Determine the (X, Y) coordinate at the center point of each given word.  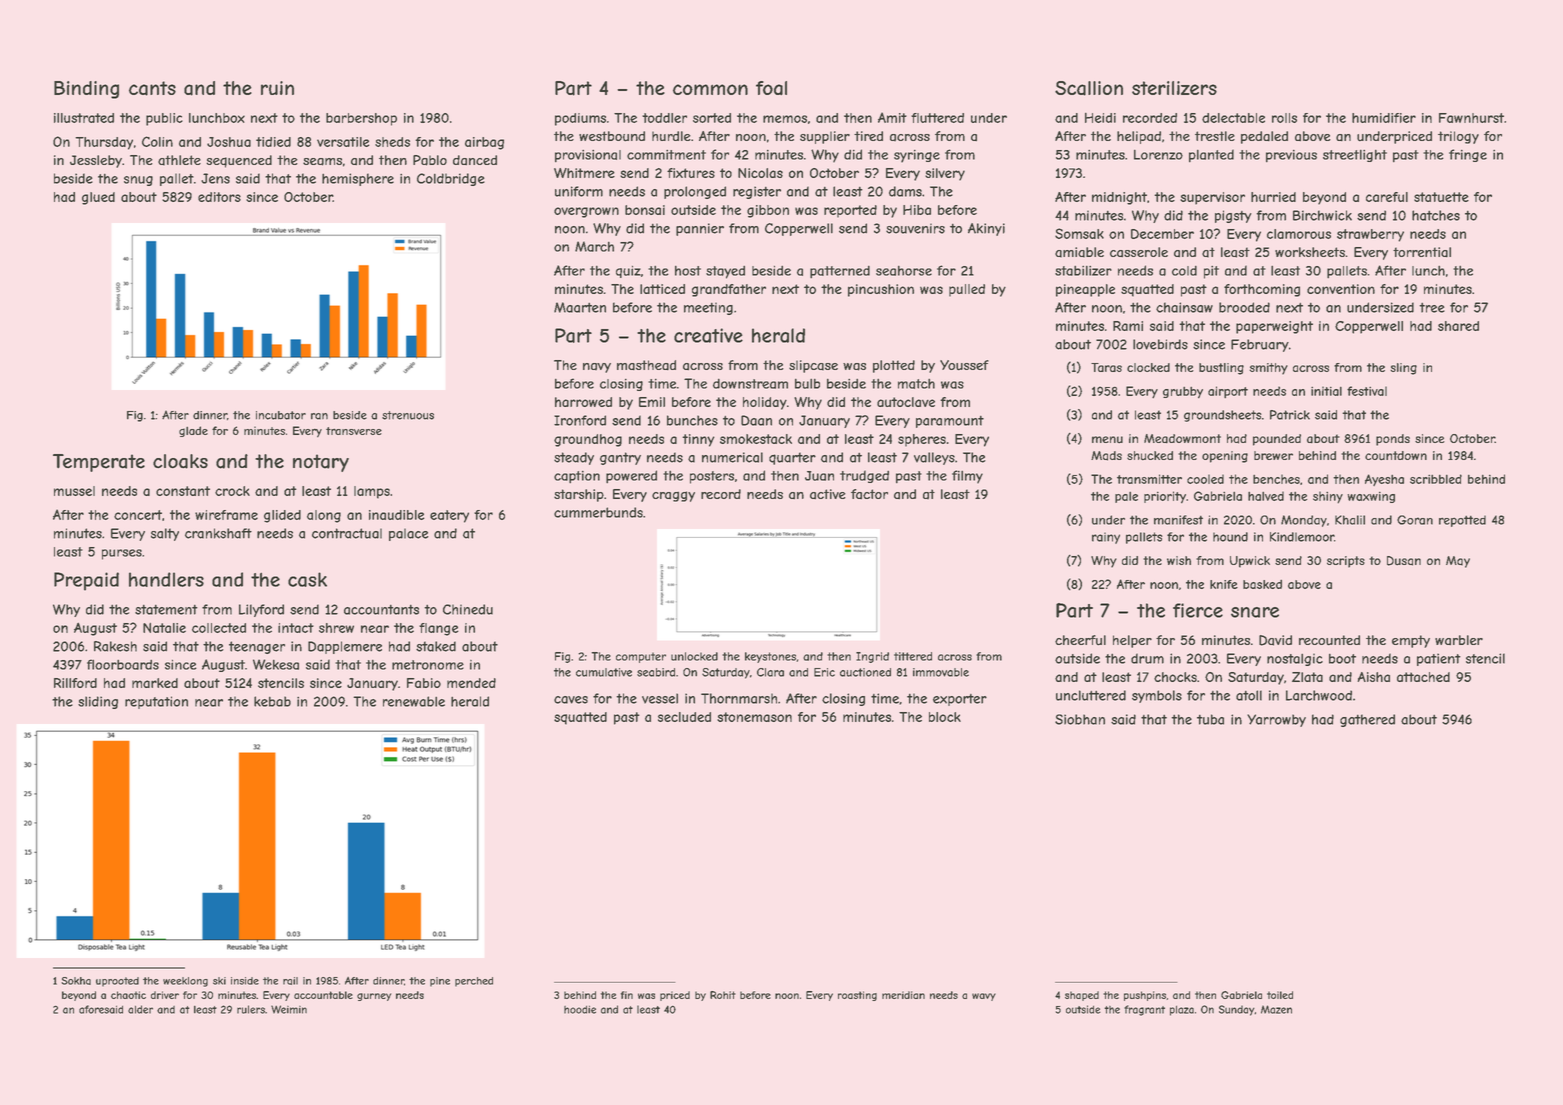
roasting (857, 996)
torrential (1422, 252)
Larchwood (1319, 695)
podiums (580, 119)
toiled (1280, 995)
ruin (277, 88)
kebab (272, 701)
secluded (684, 717)
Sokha (76, 981)
